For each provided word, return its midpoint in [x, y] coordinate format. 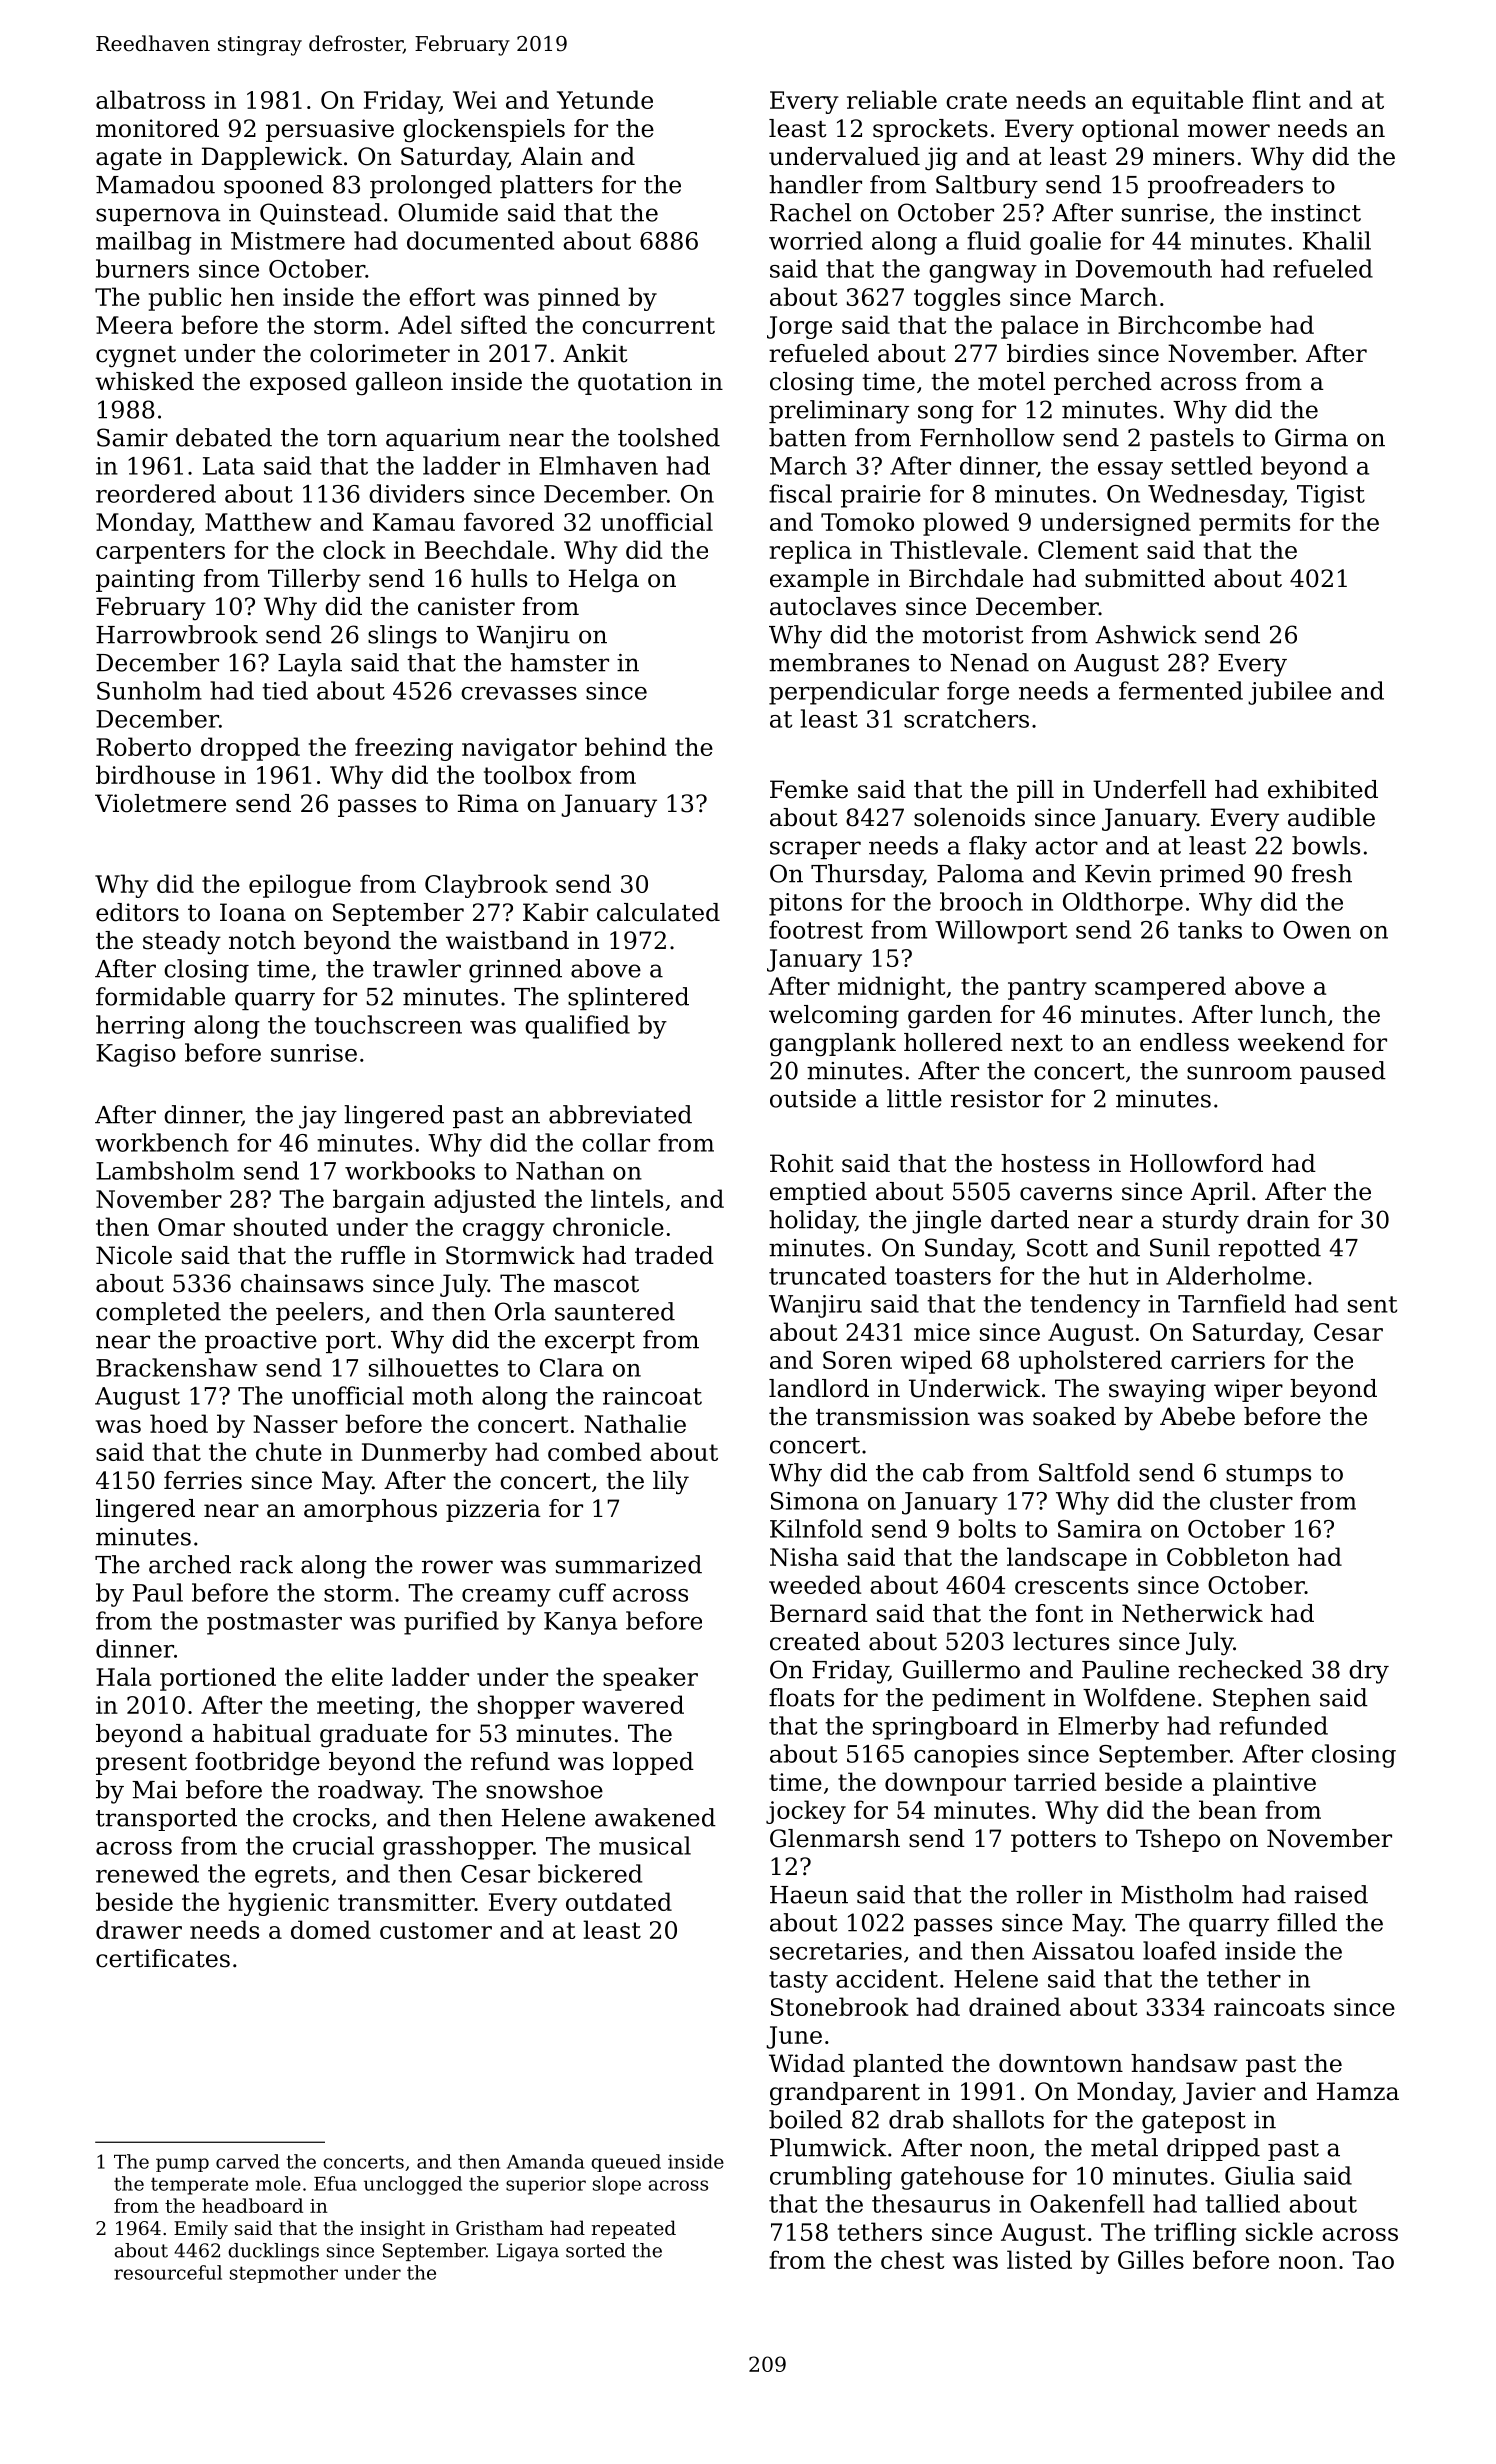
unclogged [413, 2185]
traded [674, 1255]
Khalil [1337, 240]
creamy [506, 1598]
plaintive [1264, 1784]
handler [815, 184]
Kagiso [136, 1055]
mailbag [144, 243]
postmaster [274, 1624]
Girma [1311, 437]
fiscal [800, 493]
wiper [1248, 1390]
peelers [319, 1313]
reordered [156, 493]
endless [1184, 1042]
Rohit [802, 1163]
